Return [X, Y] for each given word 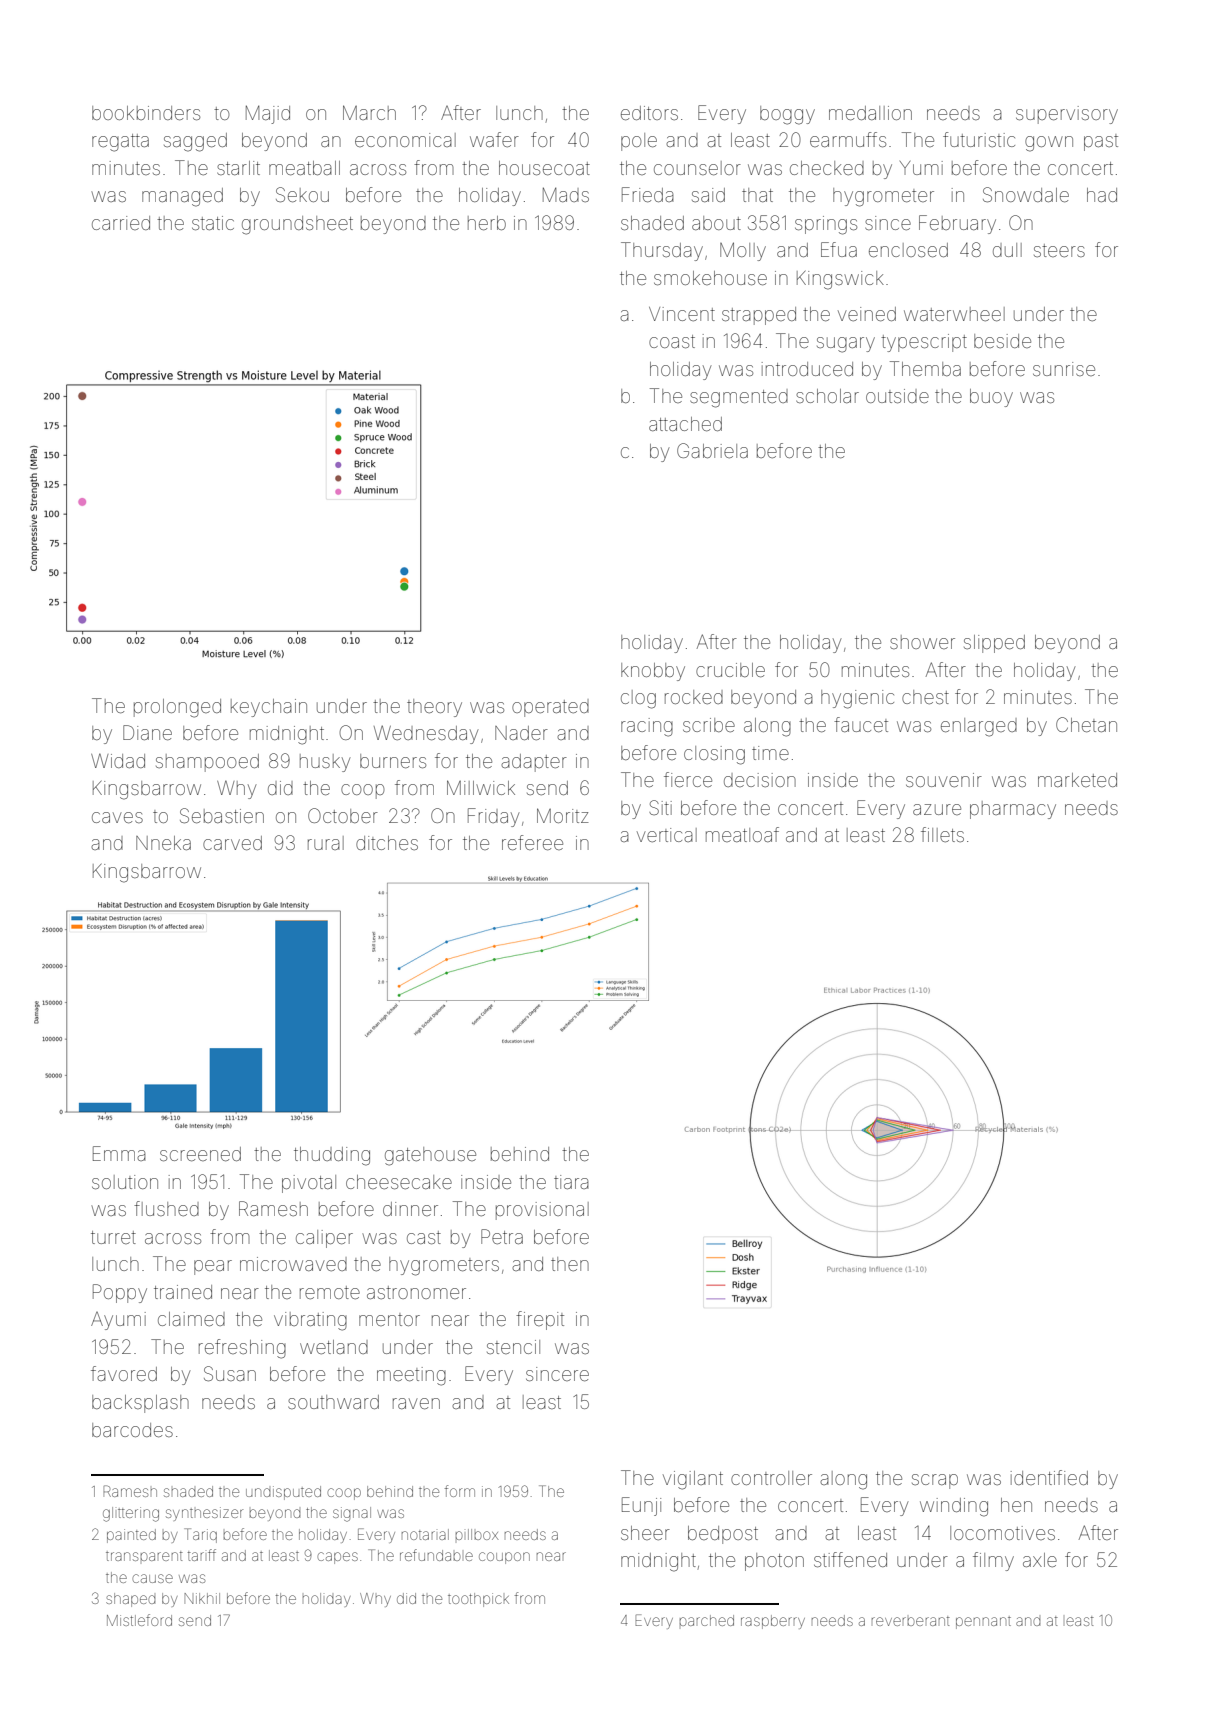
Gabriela [712, 450]
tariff [202, 1555]
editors [649, 113]
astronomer [416, 1292]
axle [1040, 1560]
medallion [870, 113]
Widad [118, 761]
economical [405, 140]
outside [897, 396]
